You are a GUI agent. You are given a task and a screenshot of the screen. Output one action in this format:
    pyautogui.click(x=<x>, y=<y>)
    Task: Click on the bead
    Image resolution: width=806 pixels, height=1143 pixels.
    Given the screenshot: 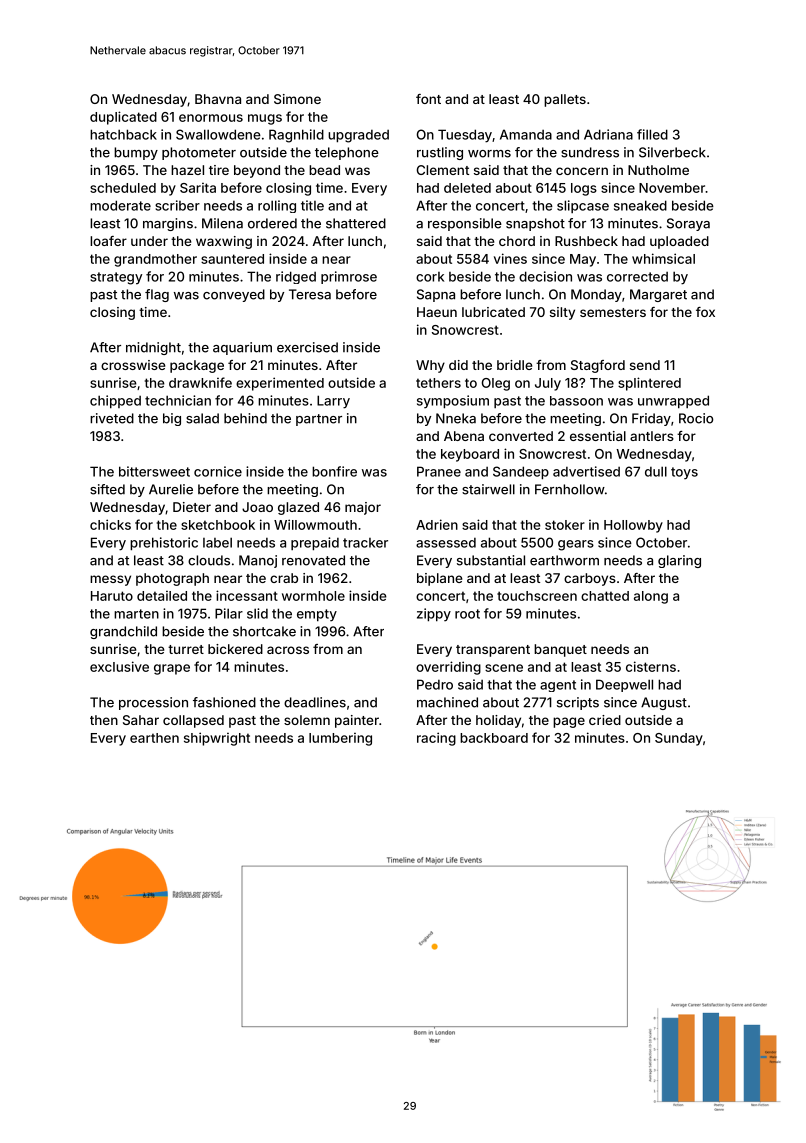 What is the action you would take?
    pyautogui.click(x=324, y=170)
